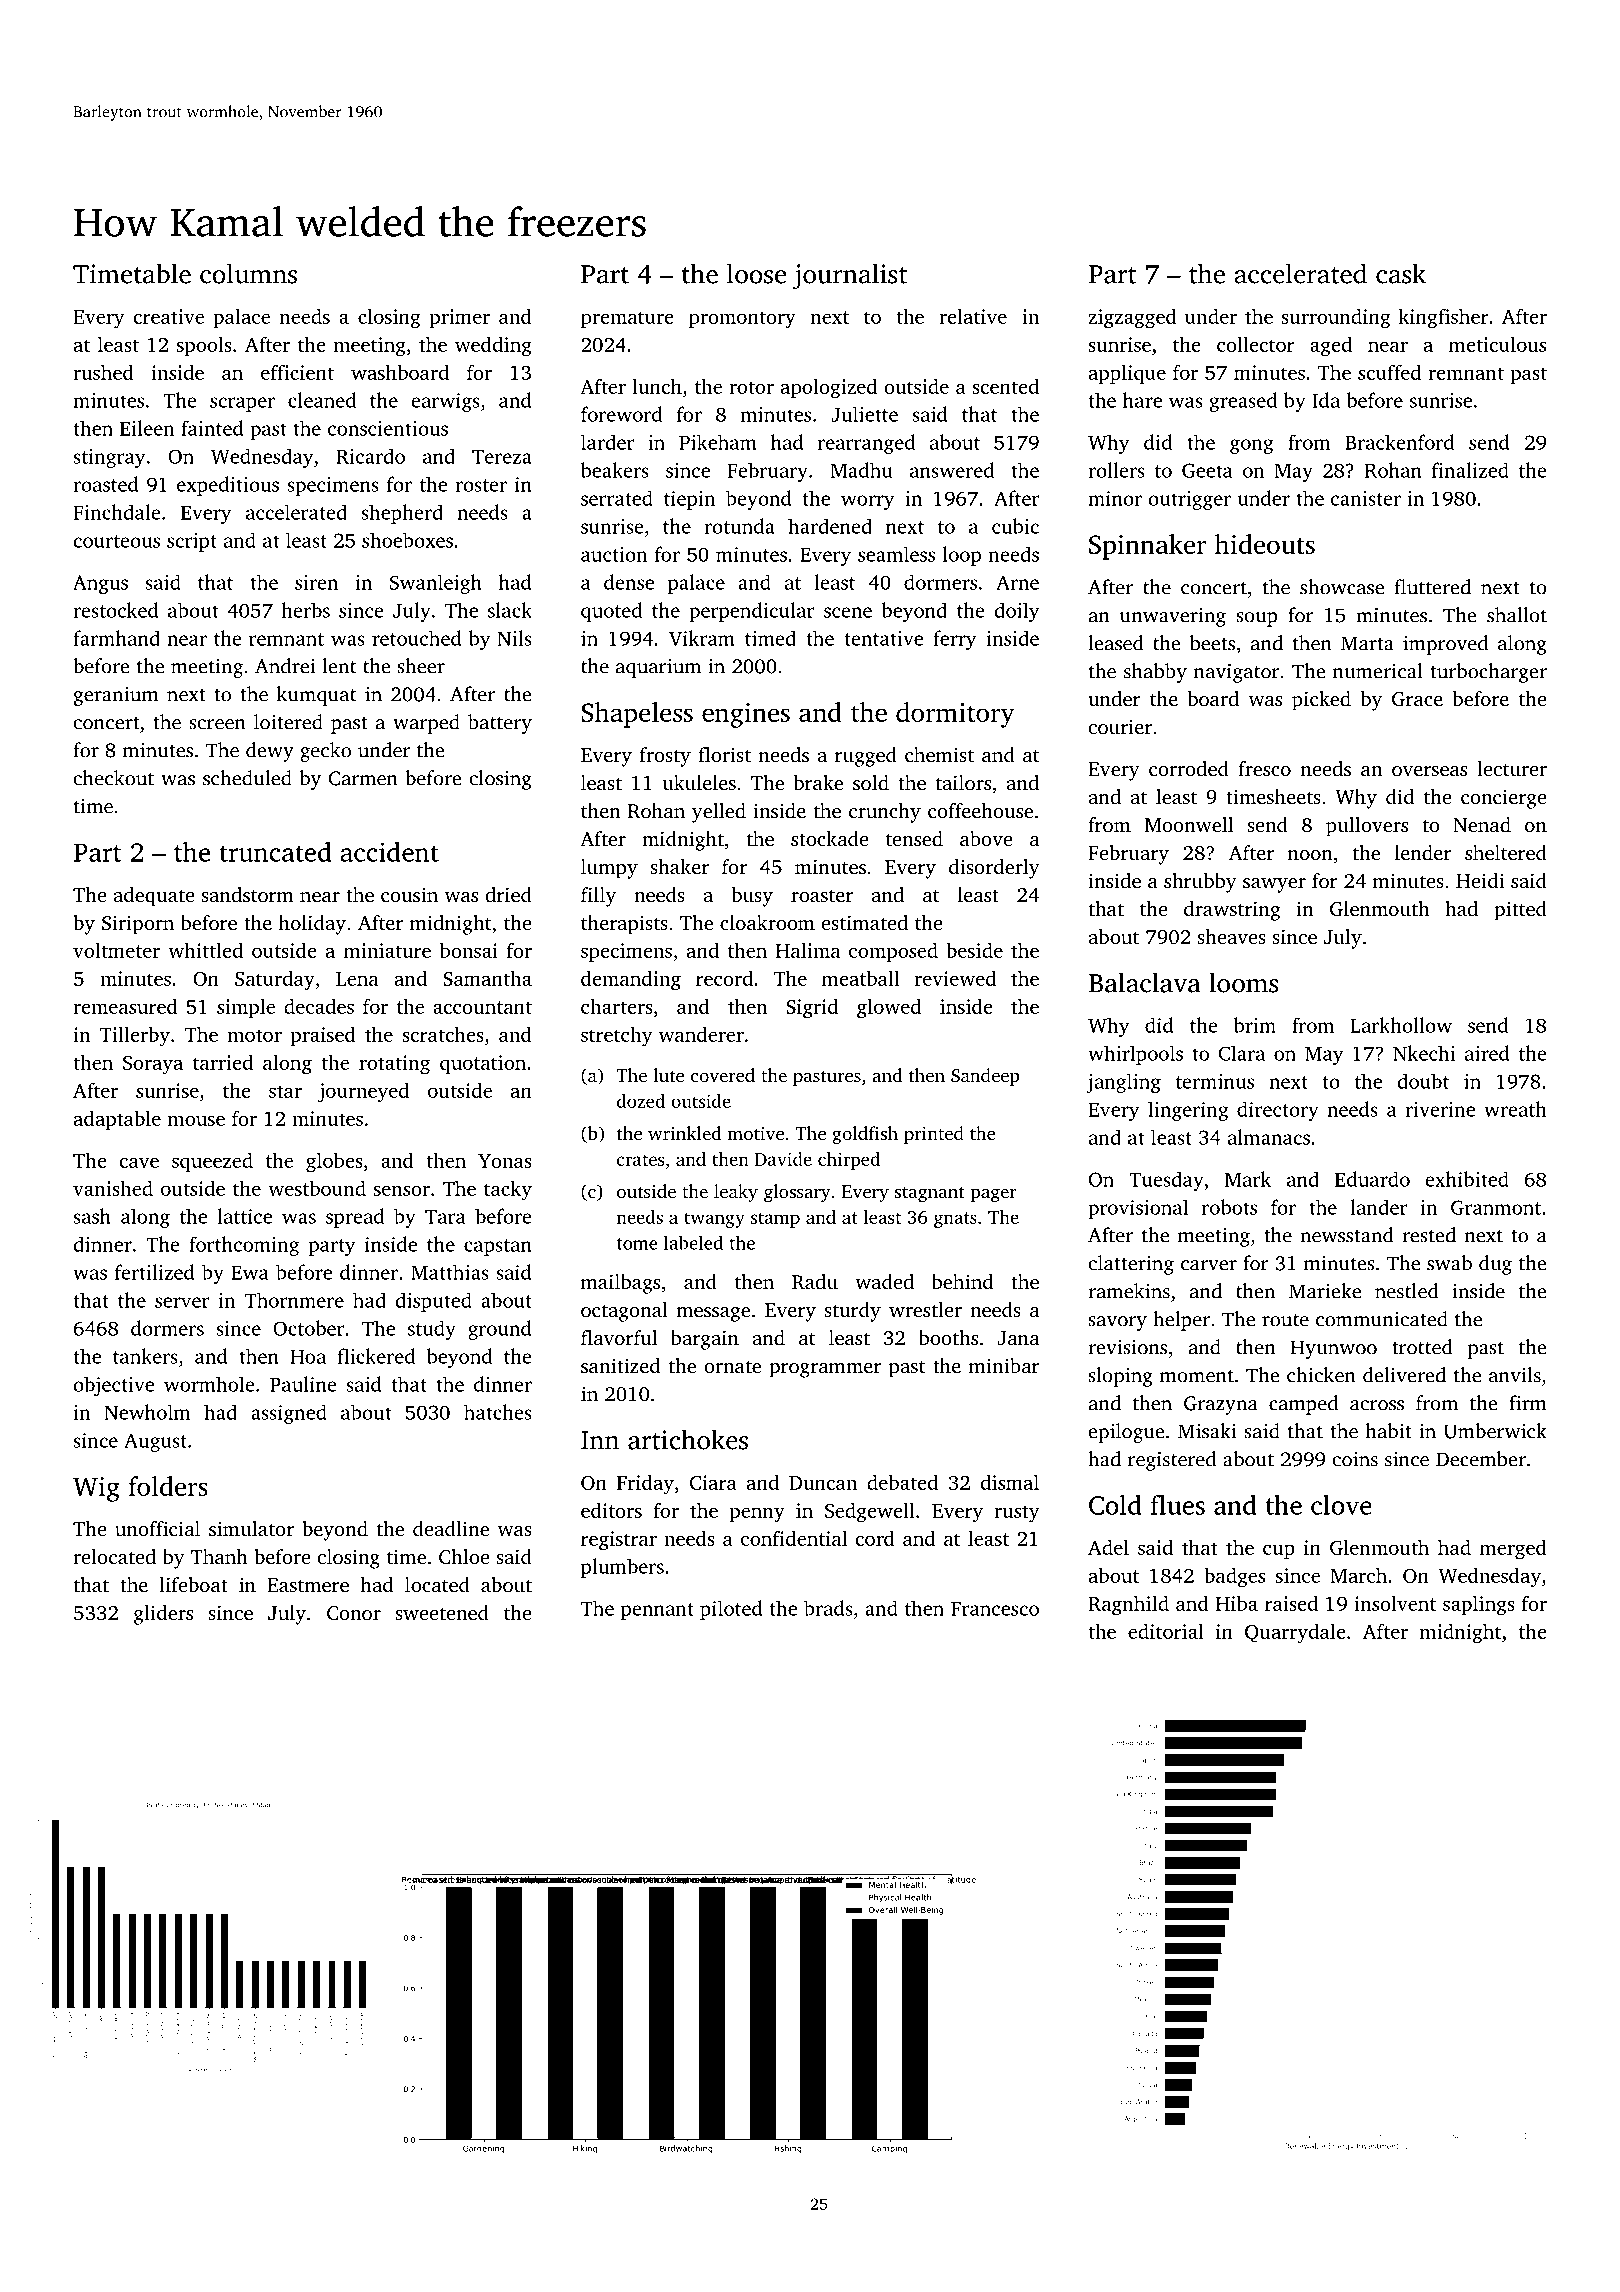 The height and width of the screenshot is (2292, 1620). What do you see at coordinates (363, 1092) in the screenshot?
I see `journeyed` at bounding box center [363, 1092].
